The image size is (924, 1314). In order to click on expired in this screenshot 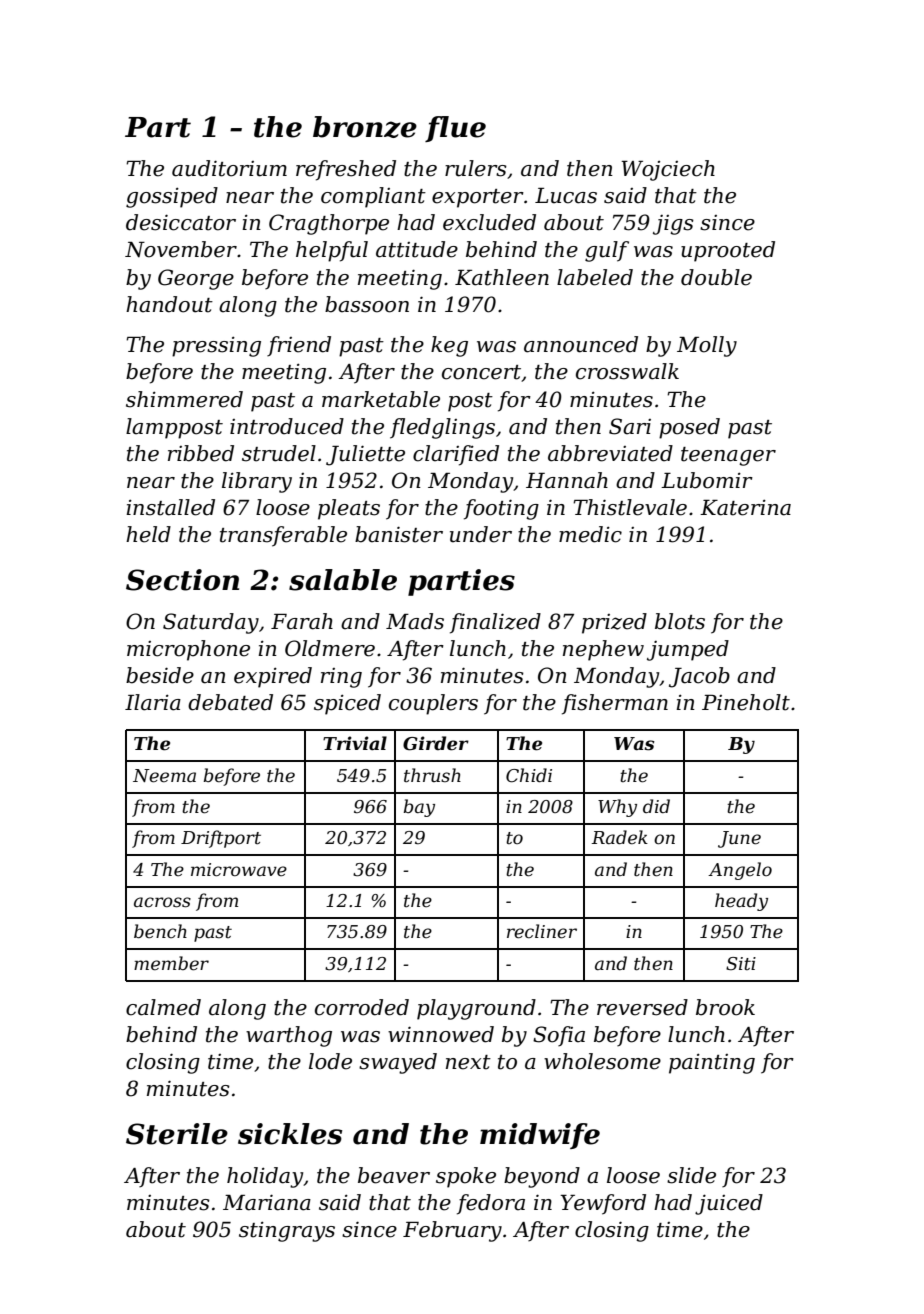, I will do `click(273, 677)`.
